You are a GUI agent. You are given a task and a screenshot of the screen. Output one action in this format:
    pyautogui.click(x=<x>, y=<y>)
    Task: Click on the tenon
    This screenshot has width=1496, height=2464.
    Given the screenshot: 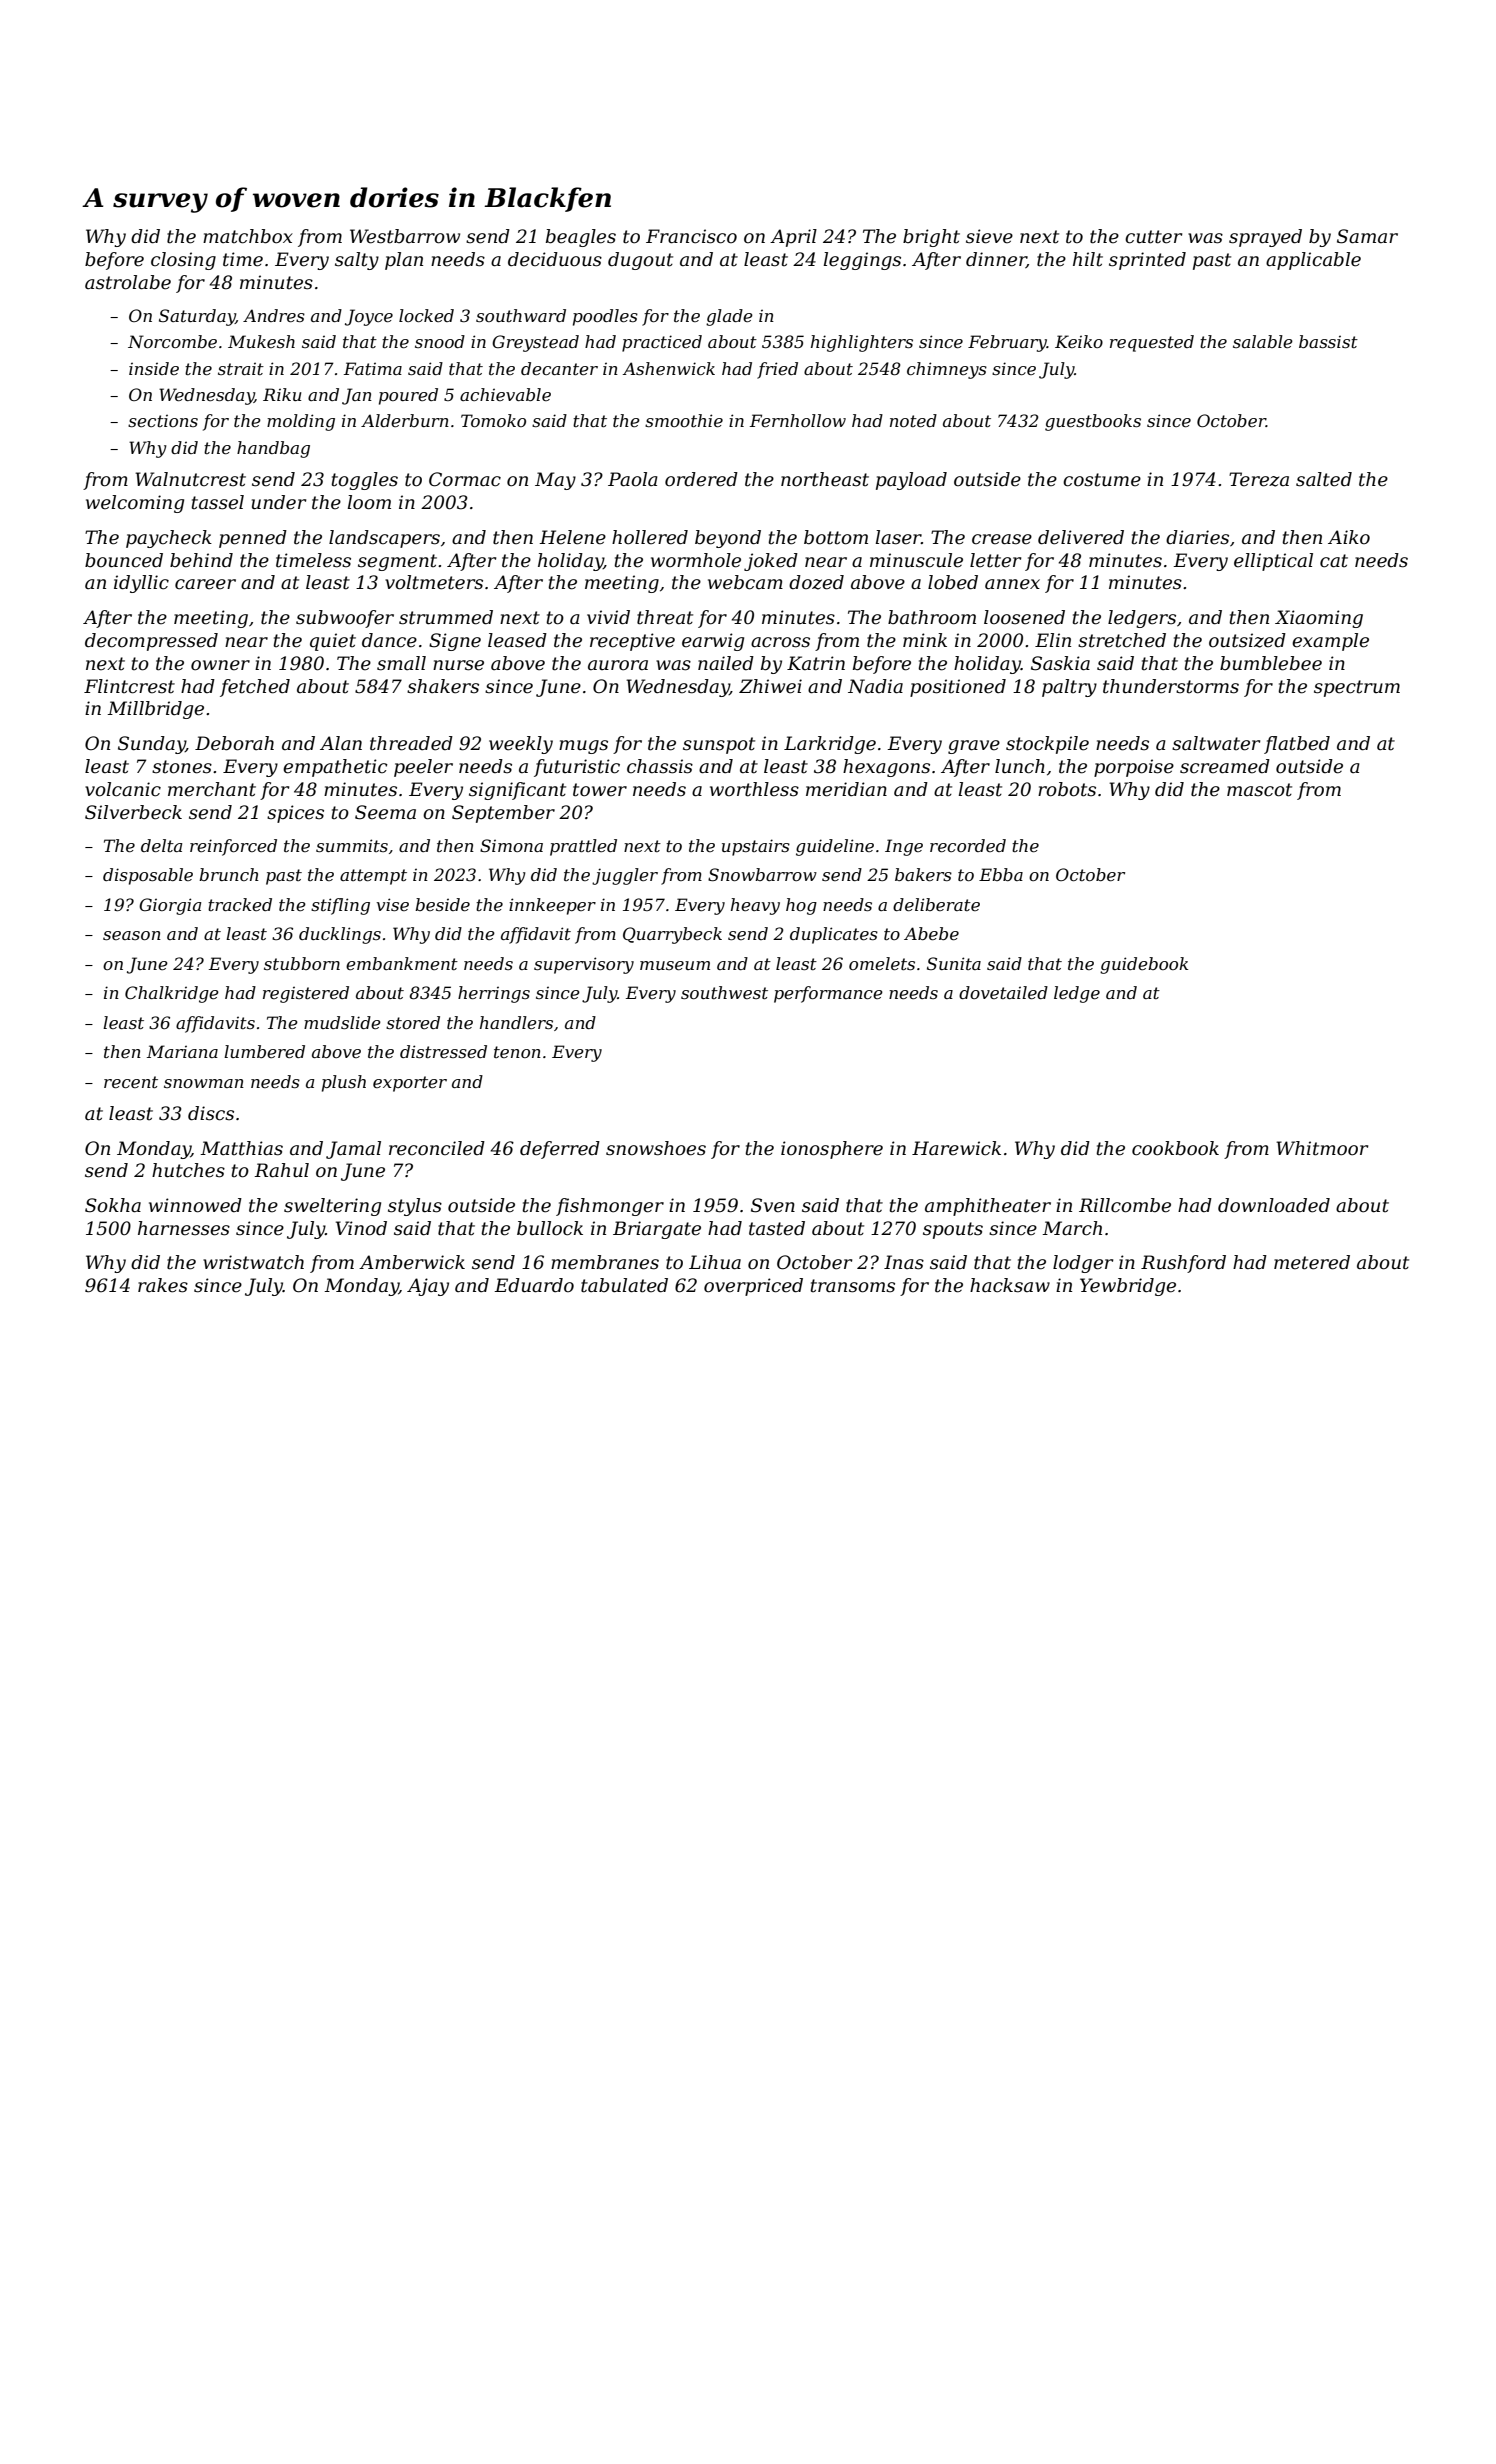 What is the action you would take?
    pyautogui.click(x=517, y=1052)
